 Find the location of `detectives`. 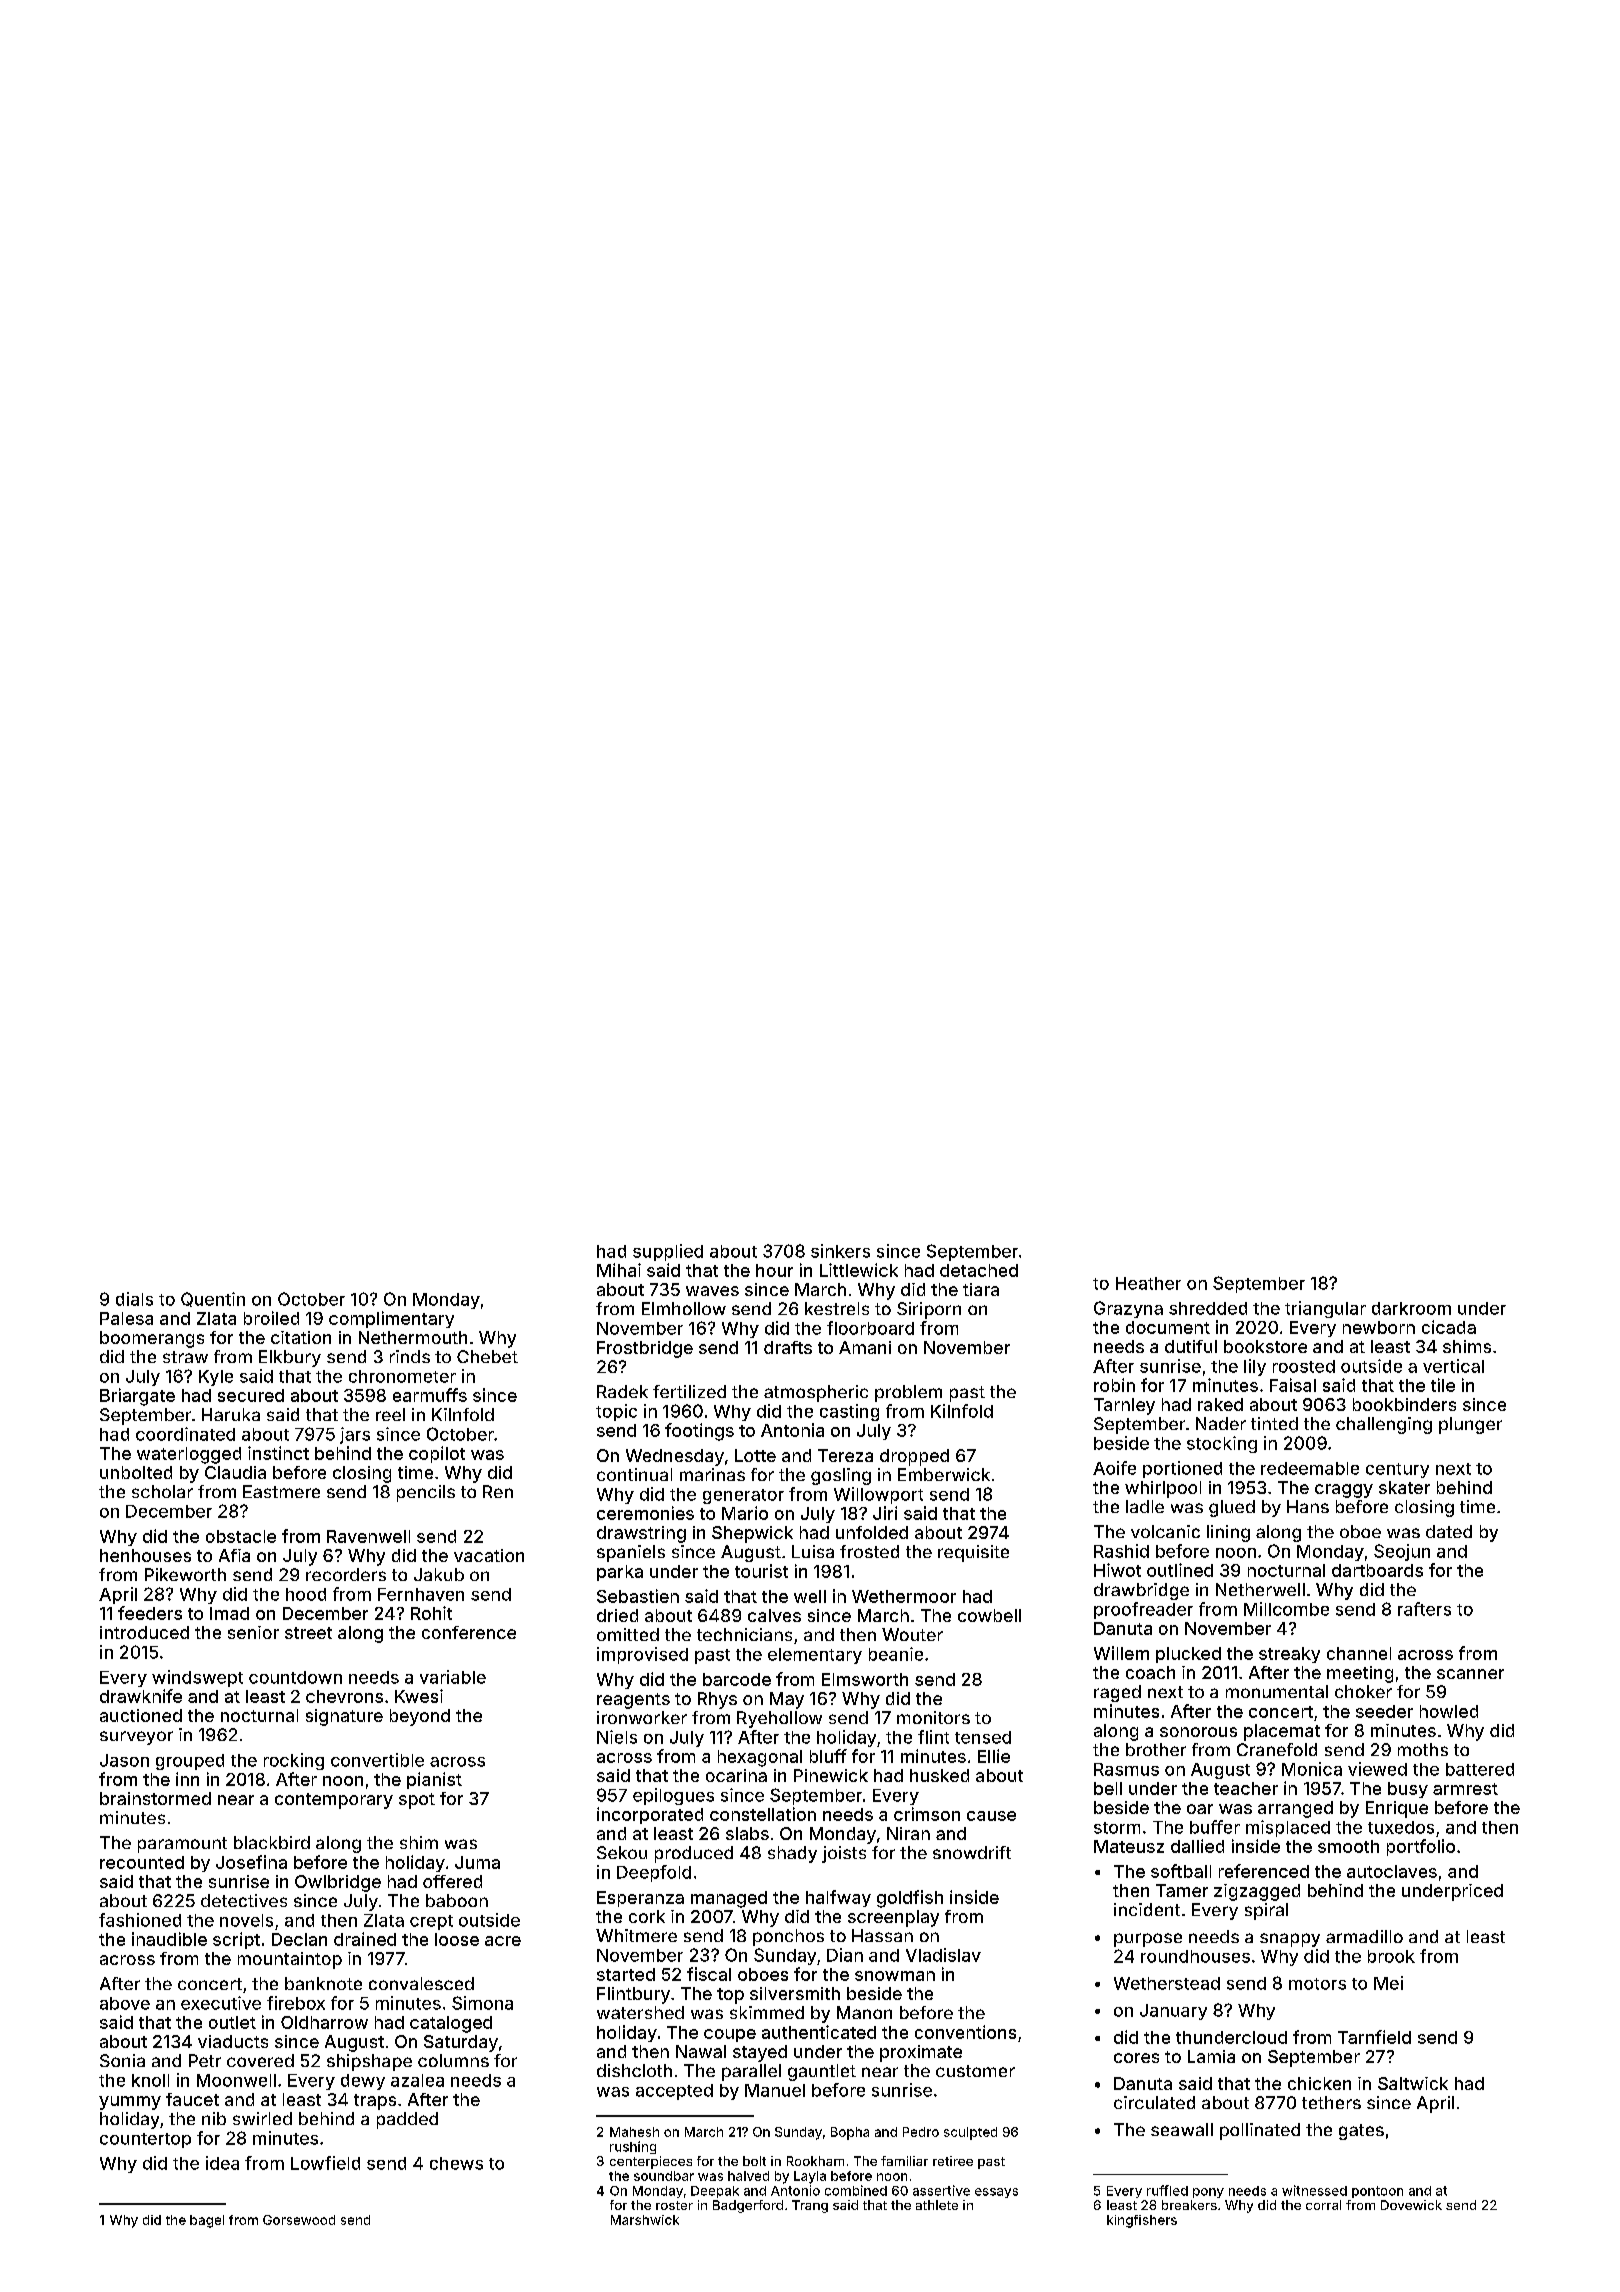

detectives is located at coordinates (244, 1900).
